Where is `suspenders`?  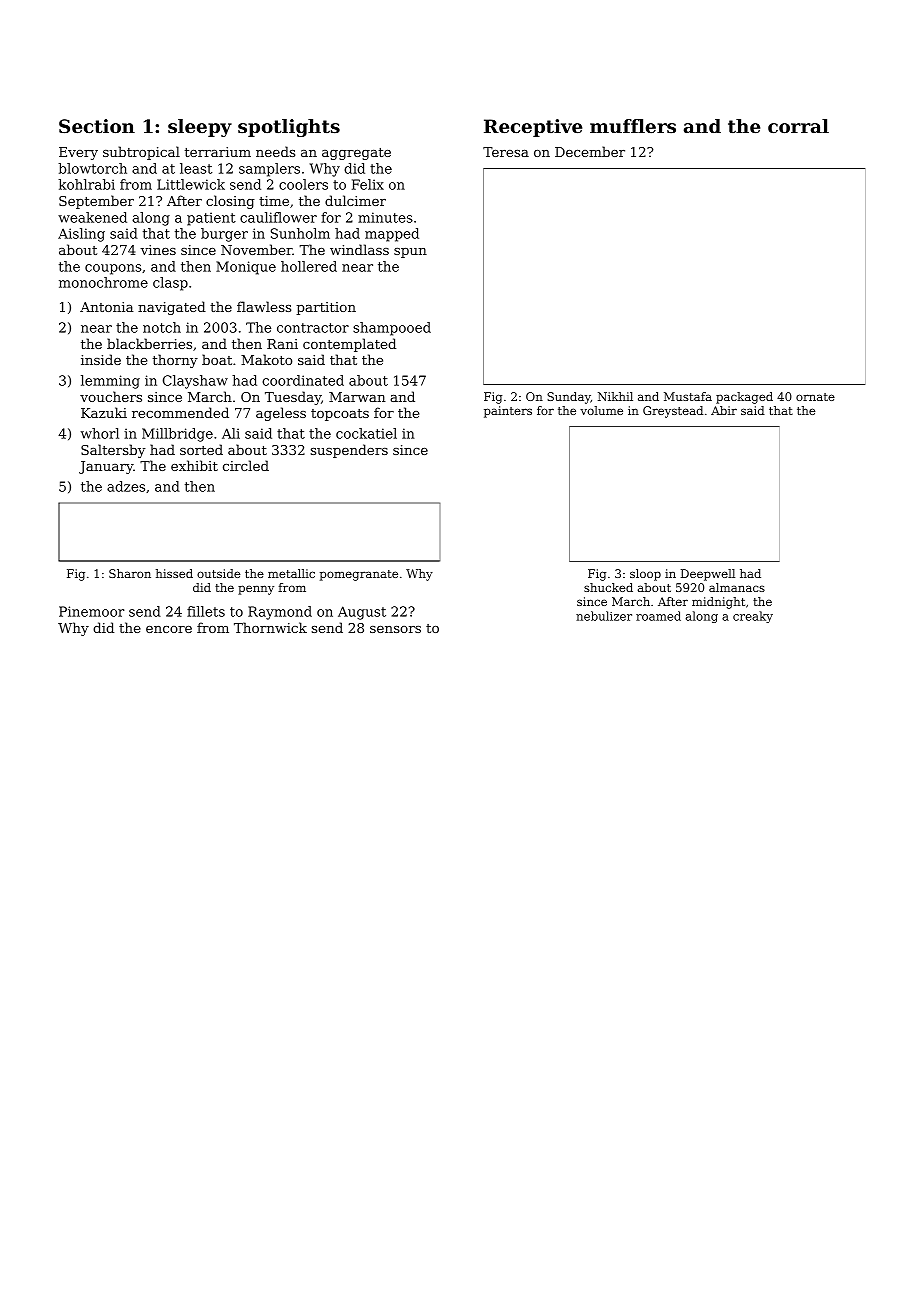 suspenders is located at coordinates (349, 451).
